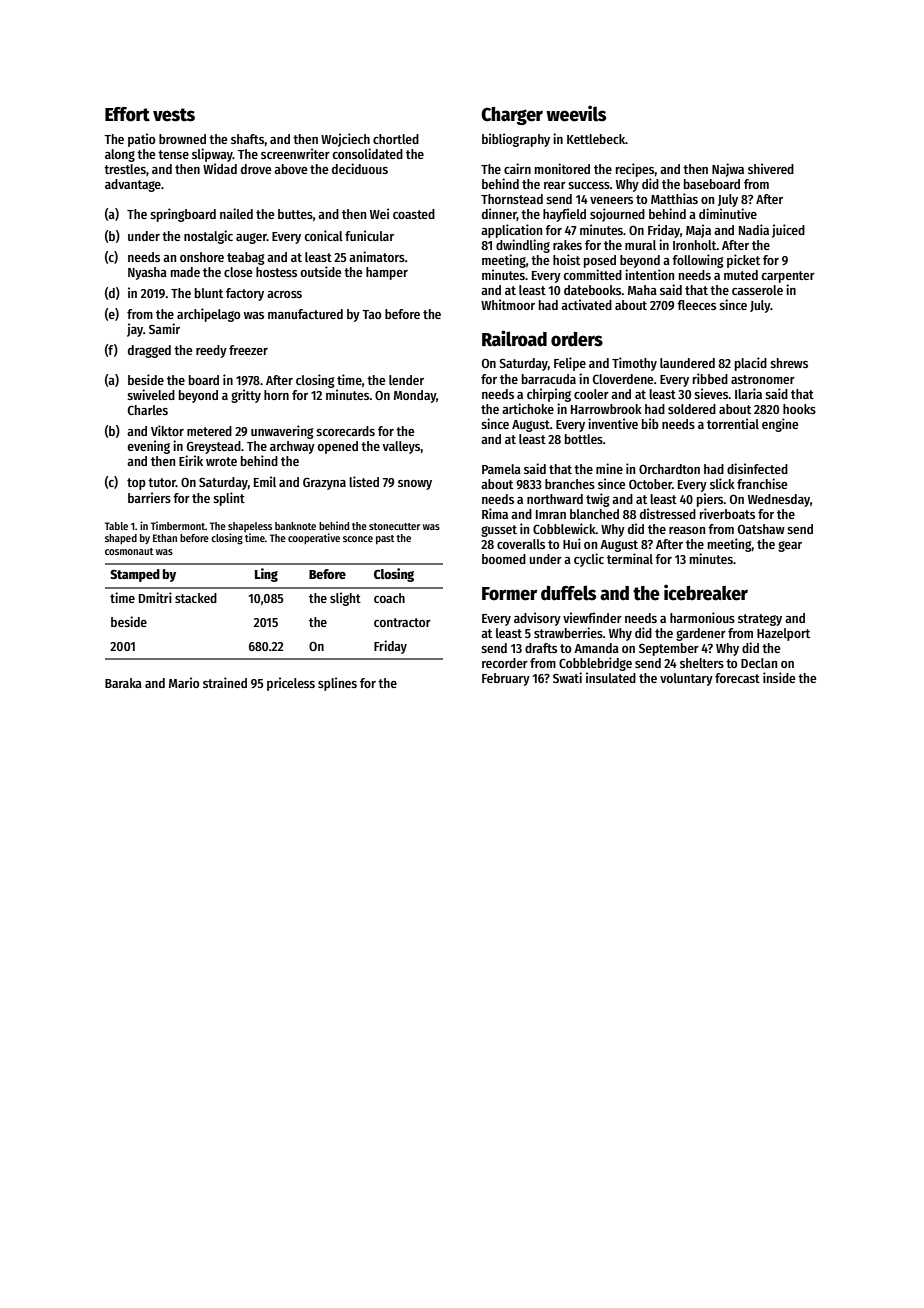 The height and width of the screenshot is (1308, 924). Describe the element at coordinates (779, 677) in the screenshot. I see `inside` at that location.
